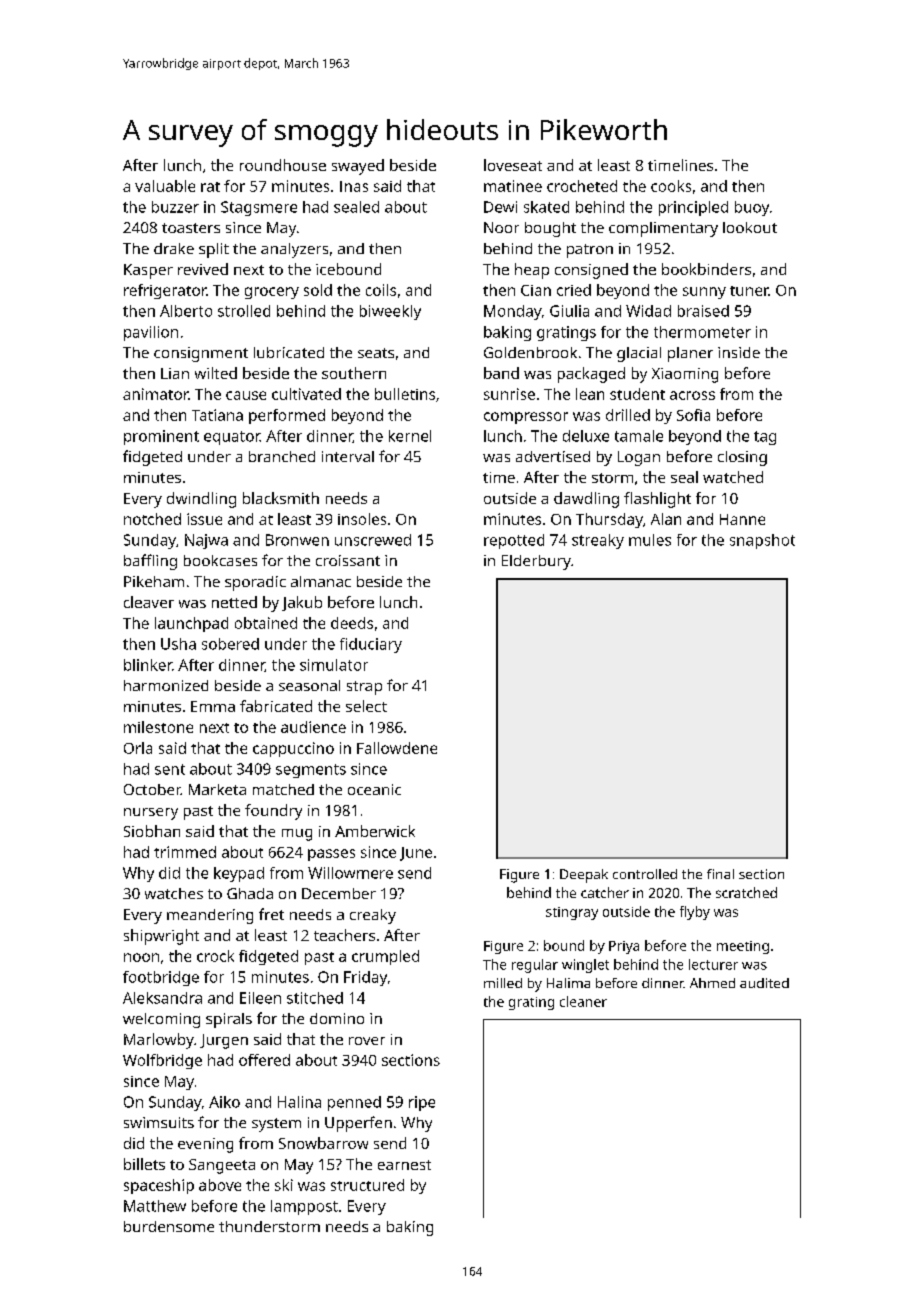 The height and width of the screenshot is (1311, 924). Describe the element at coordinates (739, 352) in the screenshot. I see `inside` at that location.
